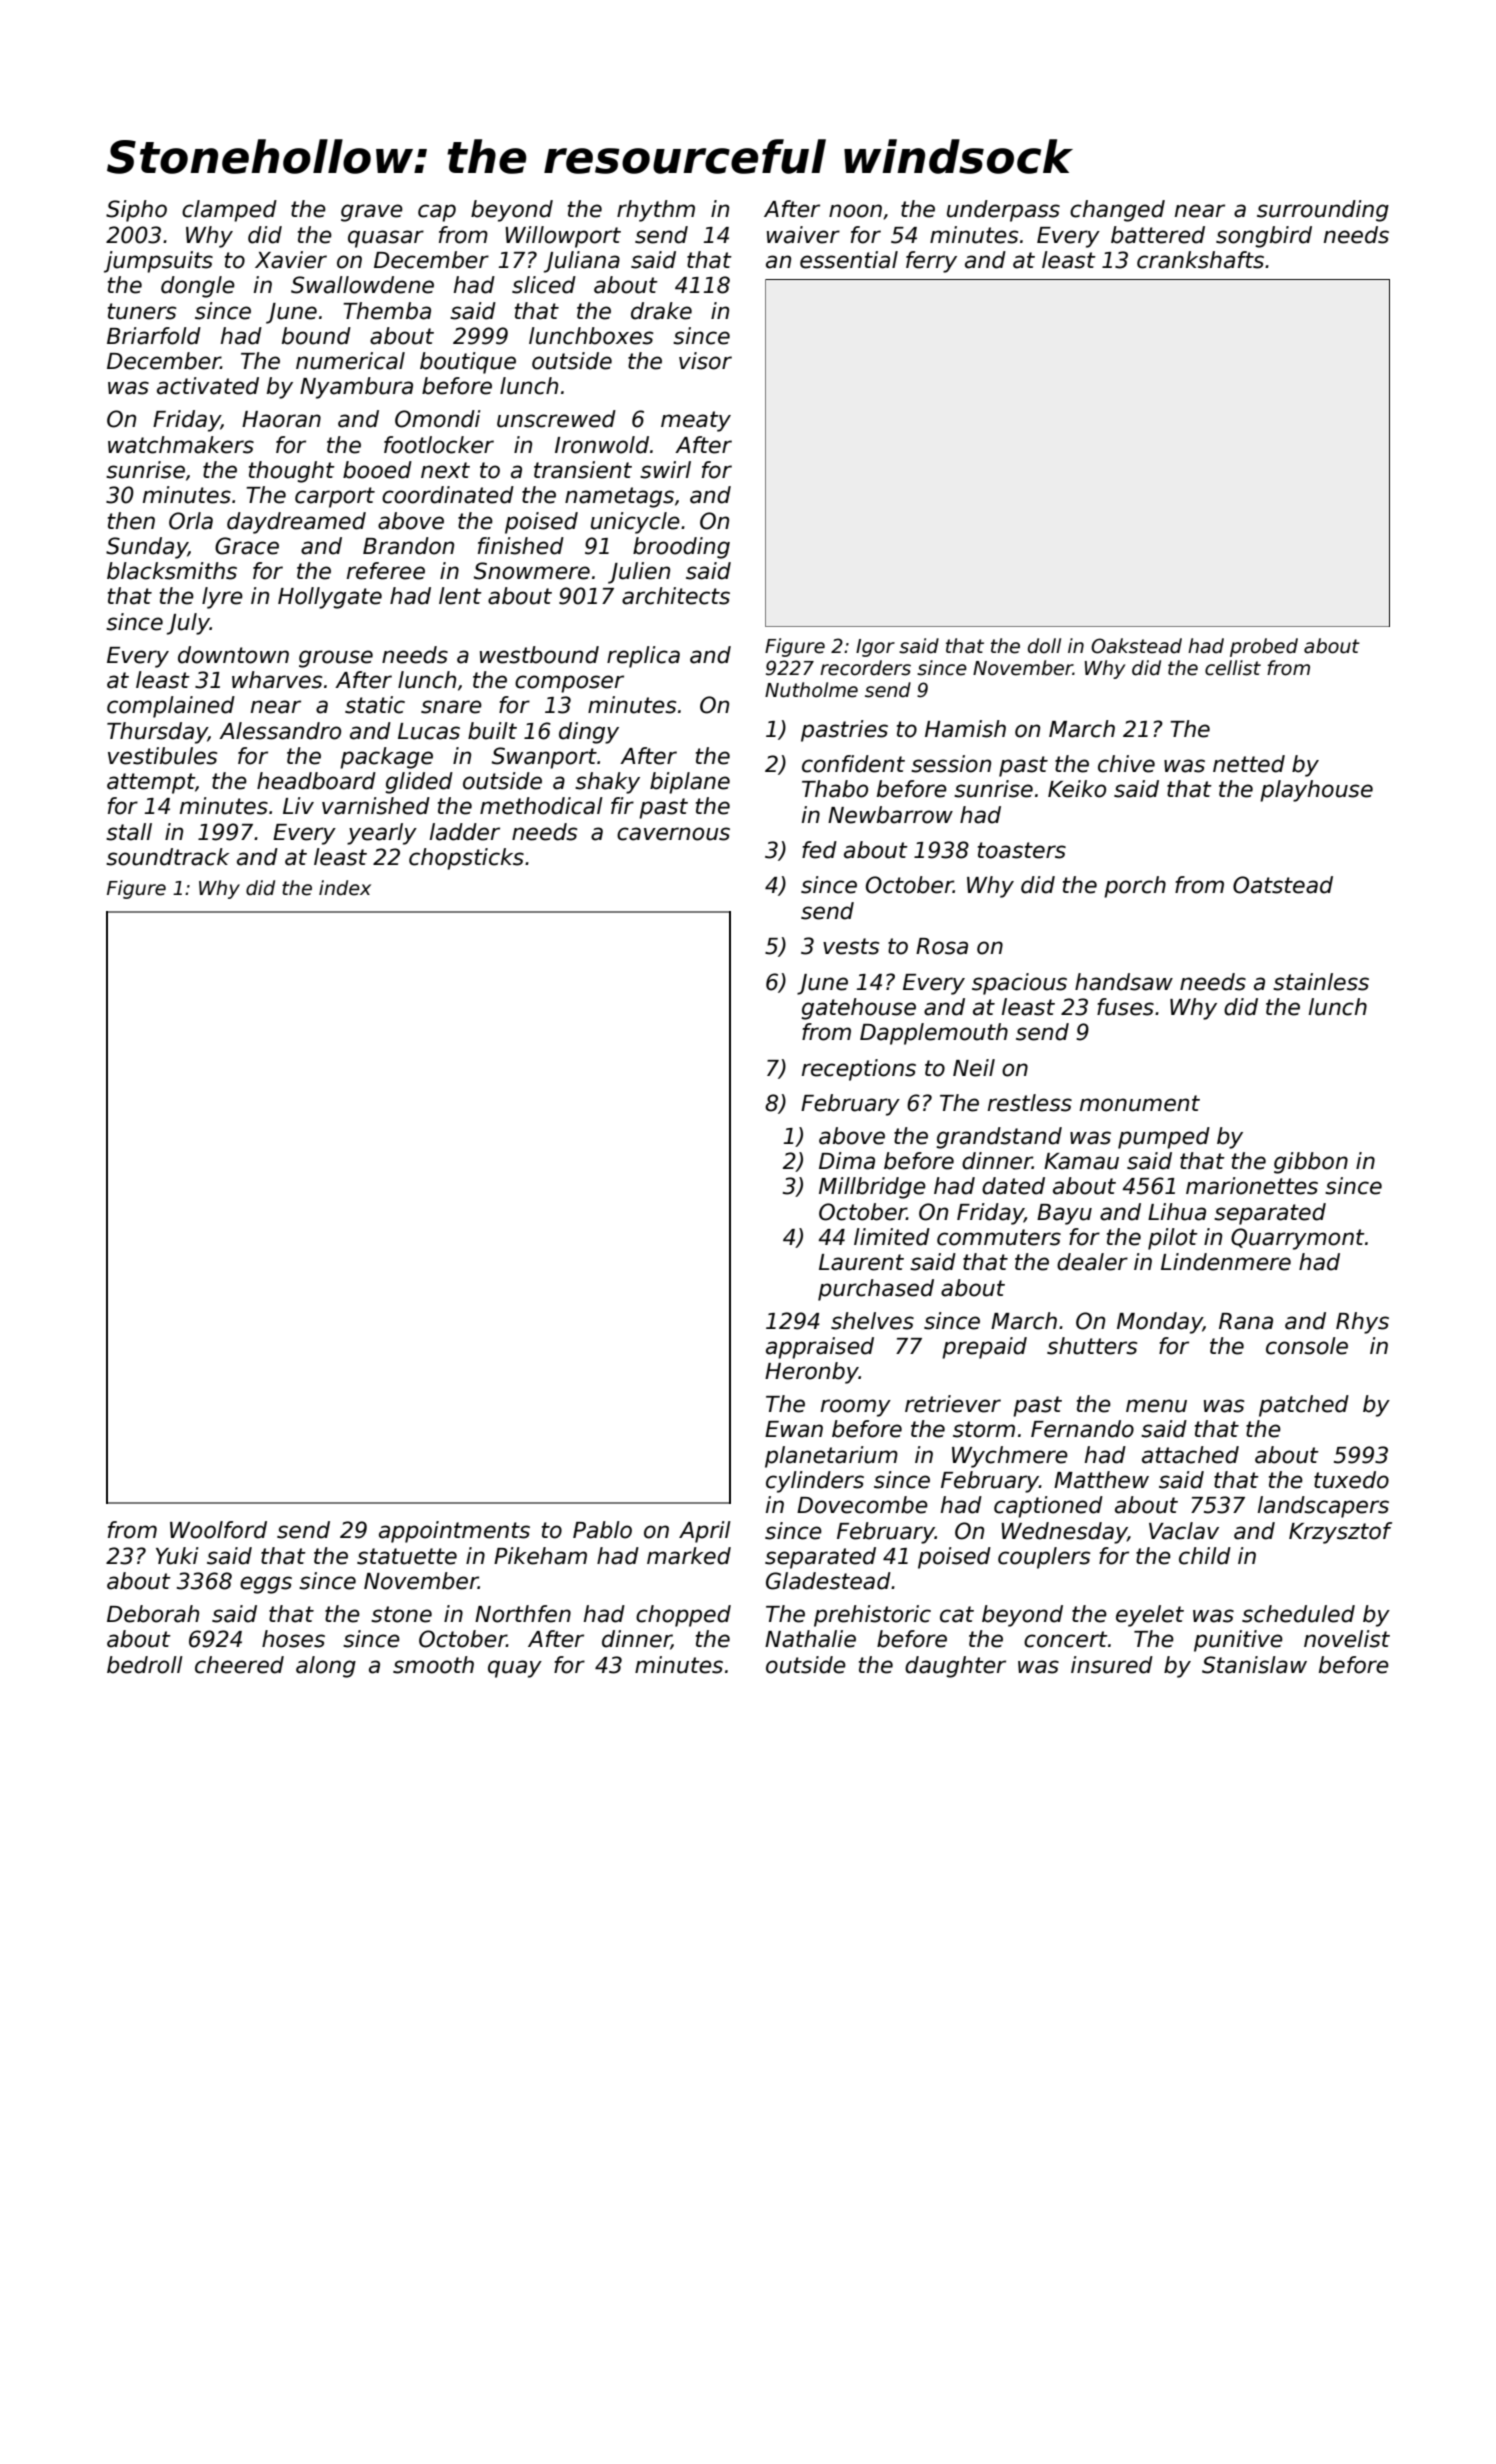 This page has width=1496, height=2464. Describe the element at coordinates (208, 386) in the page. I see `activated` at that location.
